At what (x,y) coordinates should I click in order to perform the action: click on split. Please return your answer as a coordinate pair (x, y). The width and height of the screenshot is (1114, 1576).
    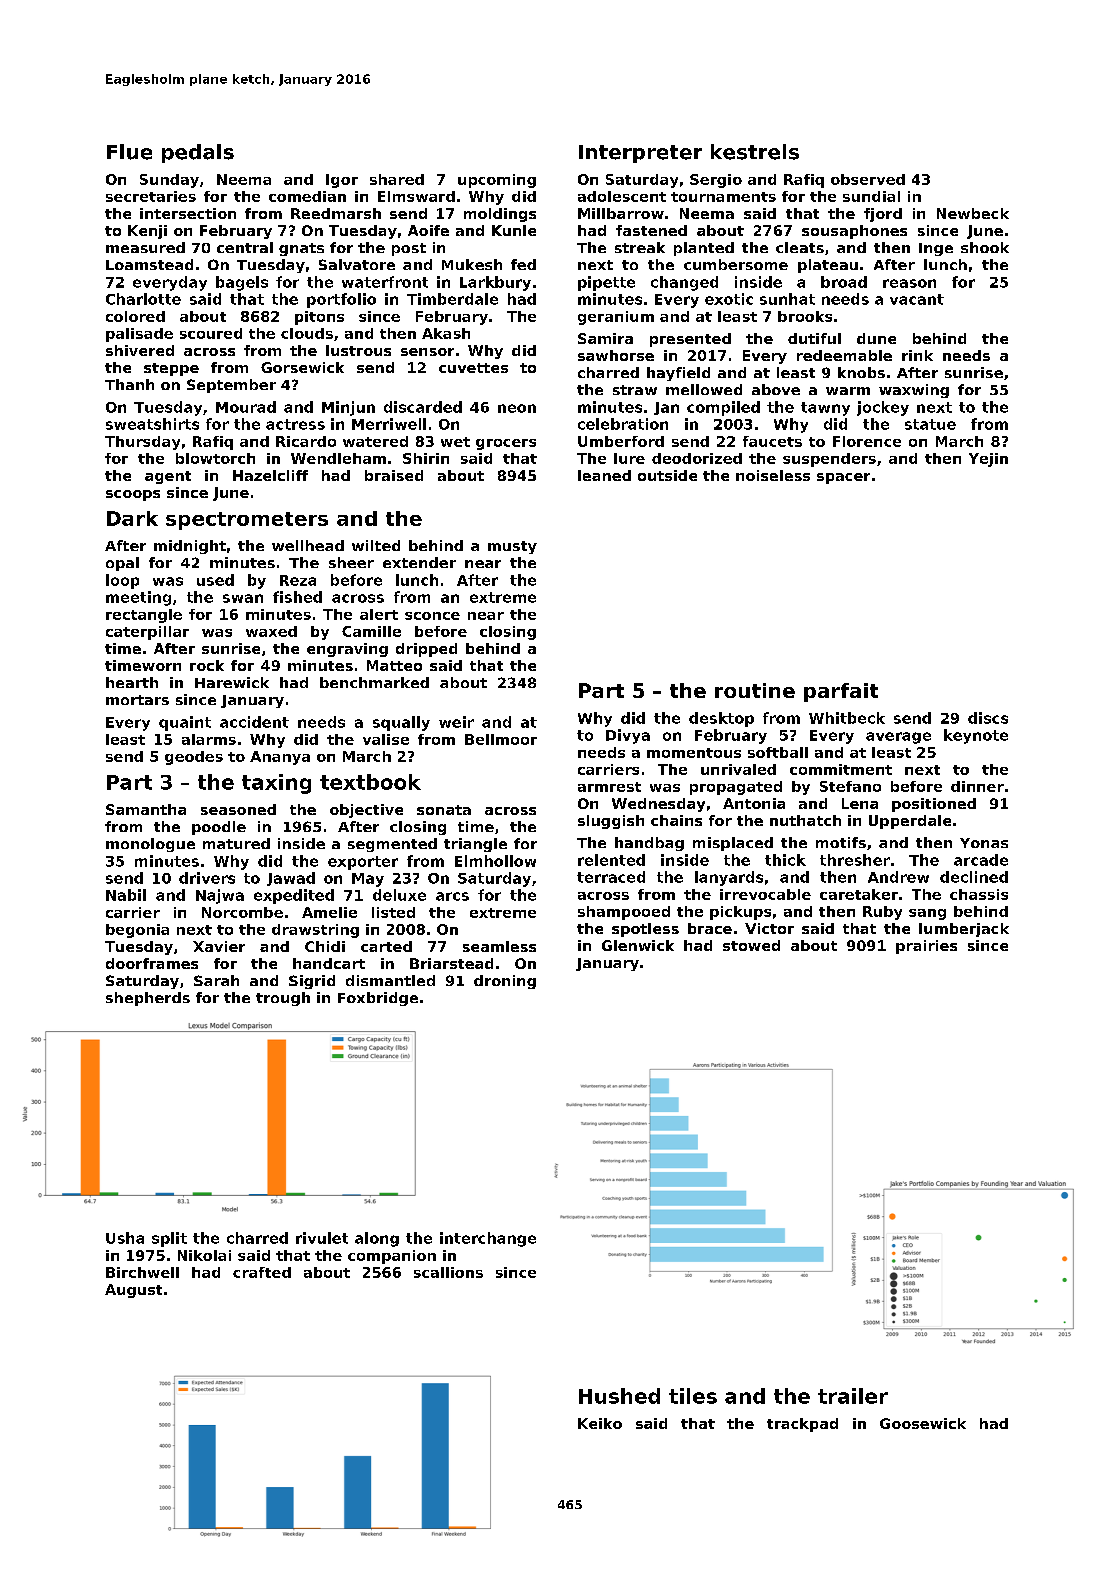
    Looking at the image, I should click on (169, 1239).
